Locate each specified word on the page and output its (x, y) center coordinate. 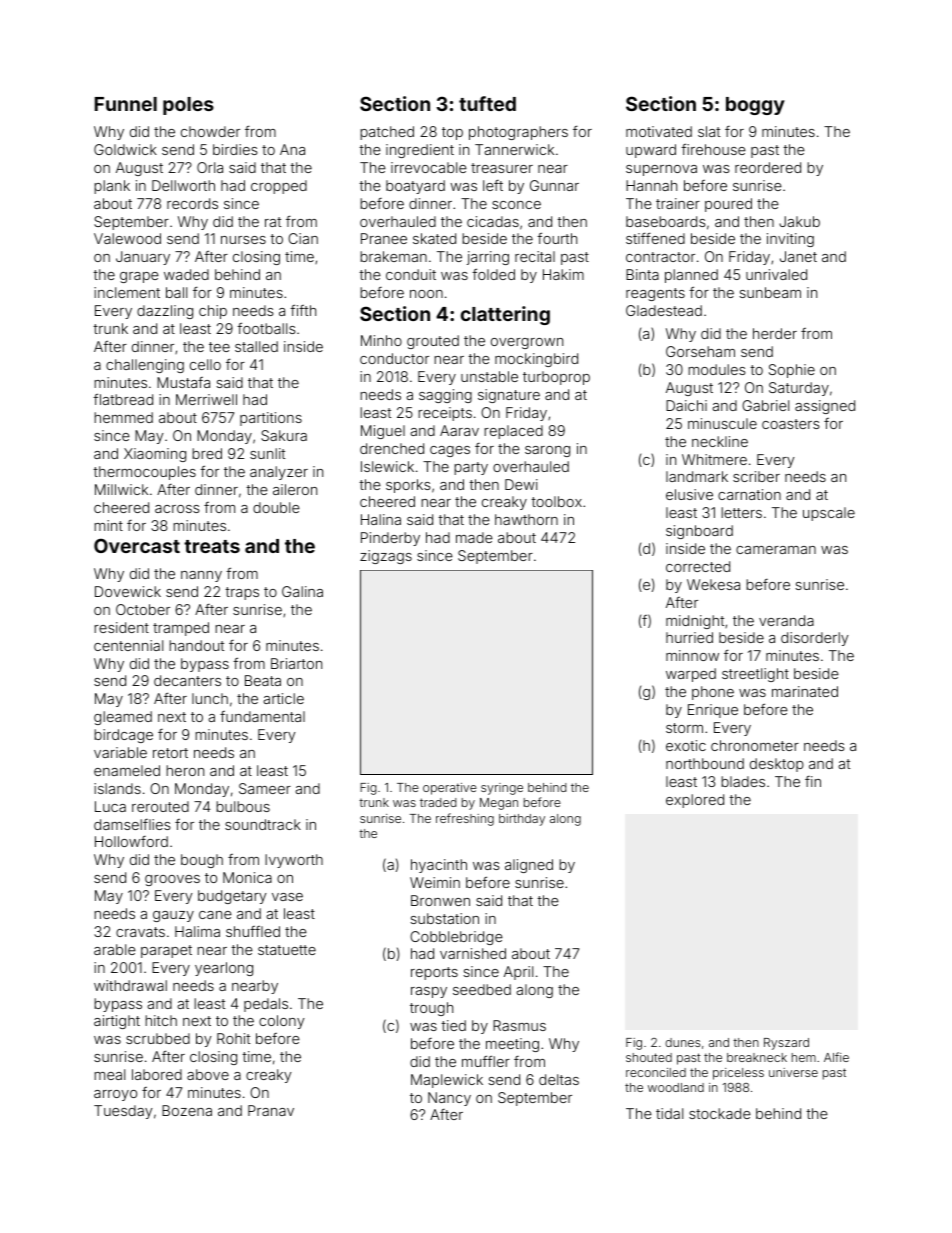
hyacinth (439, 866)
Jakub (799, 221)
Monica (247, 877)
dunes (682, 1042)
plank (112, 187)
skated (434, 238)
